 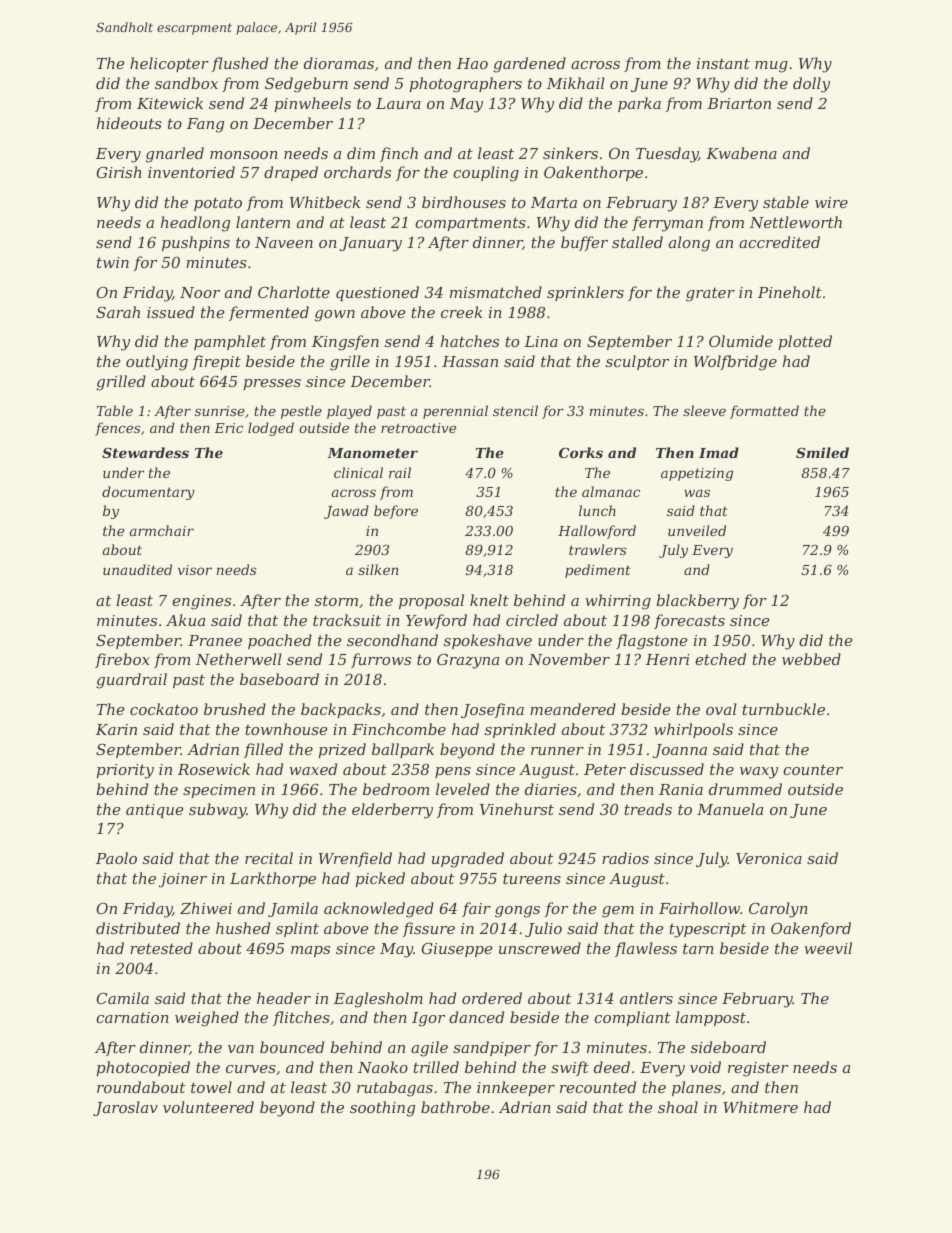 I want to click on dioramas, so click(x=339, y=63).
